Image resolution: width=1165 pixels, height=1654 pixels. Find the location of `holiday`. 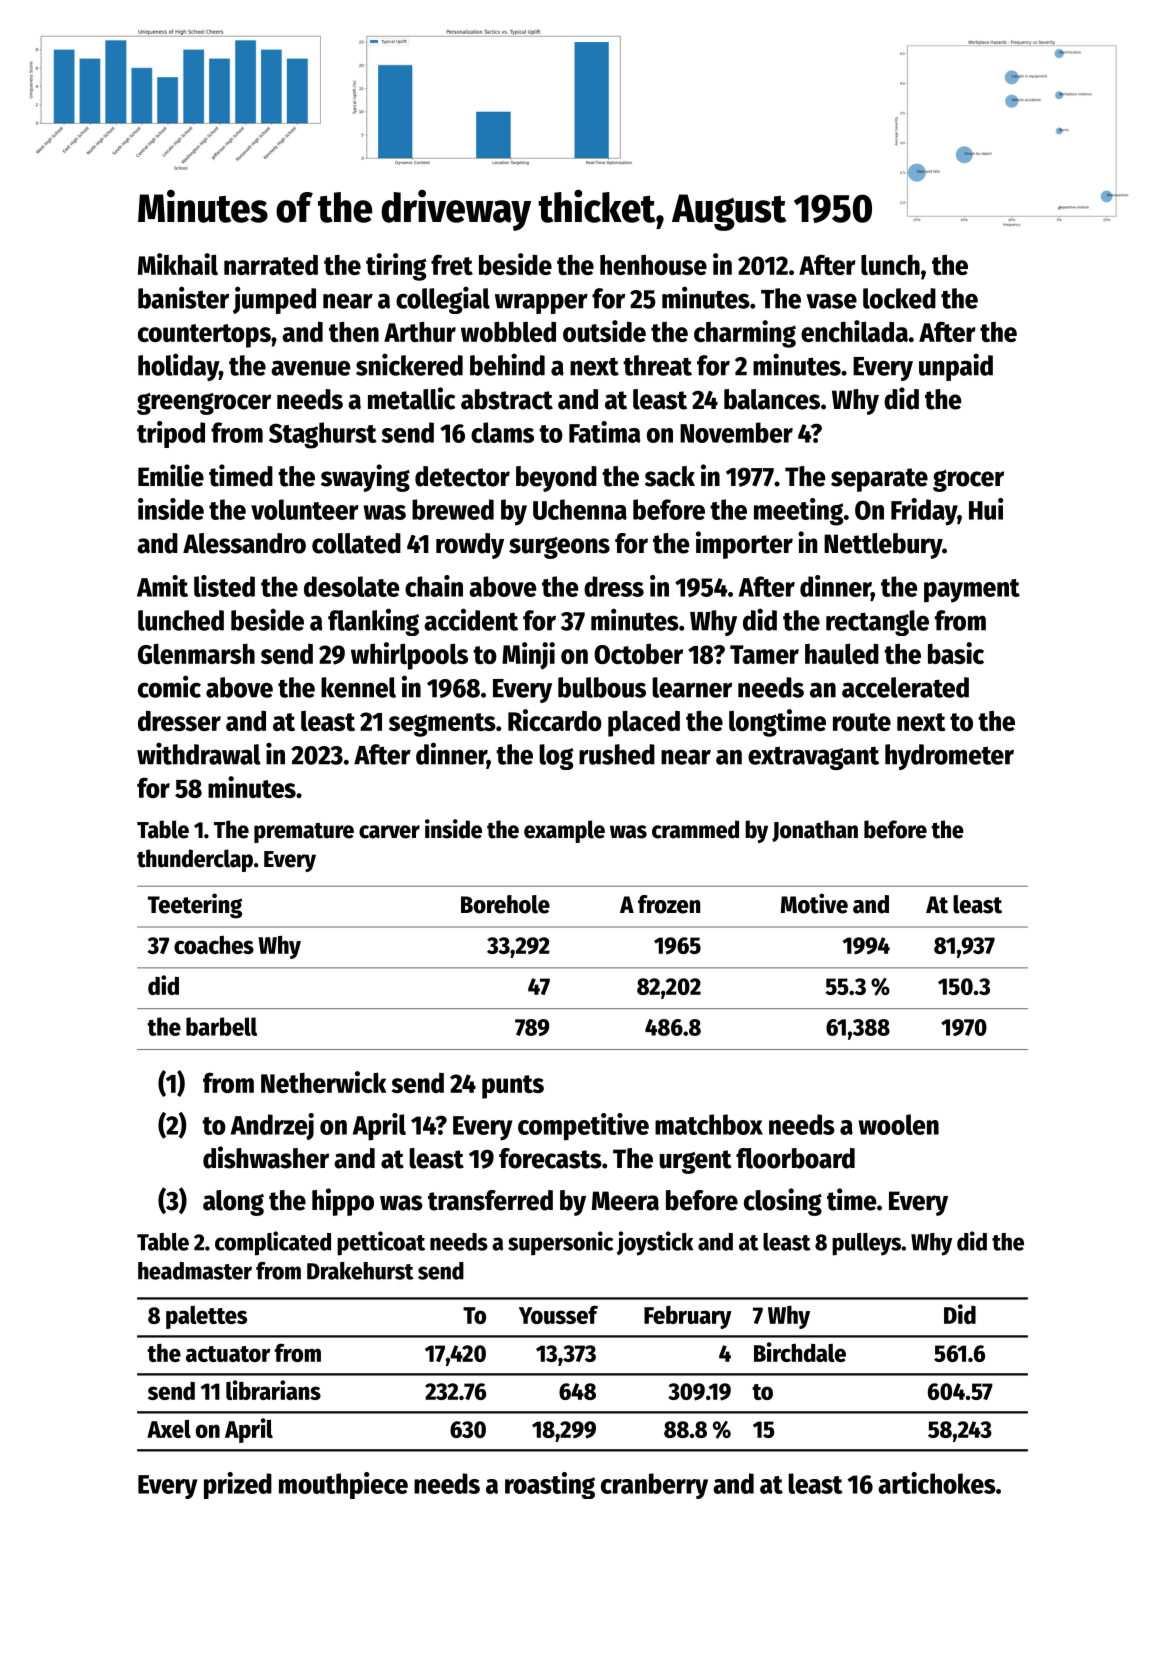

holiday is located at coordinates (178, 367).
